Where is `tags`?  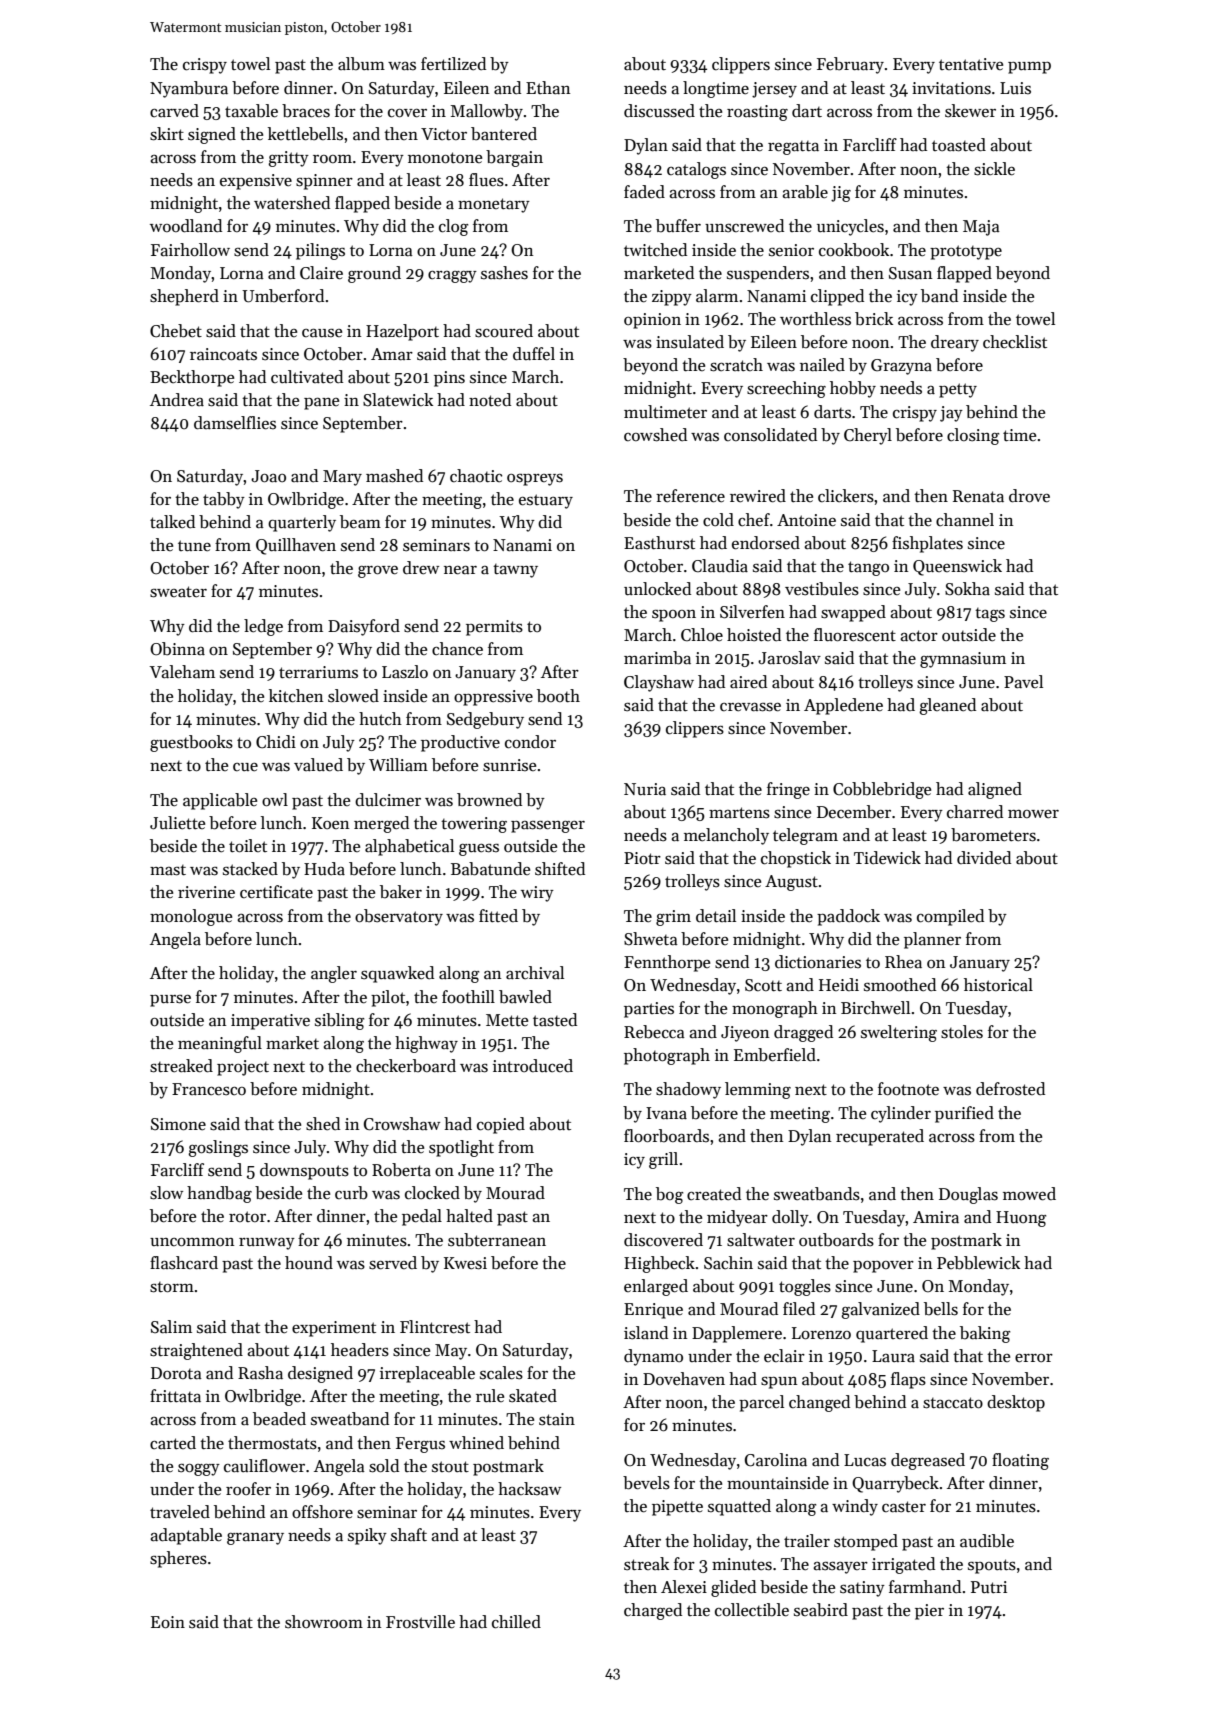
tags is located at coordinates (990, 615).
